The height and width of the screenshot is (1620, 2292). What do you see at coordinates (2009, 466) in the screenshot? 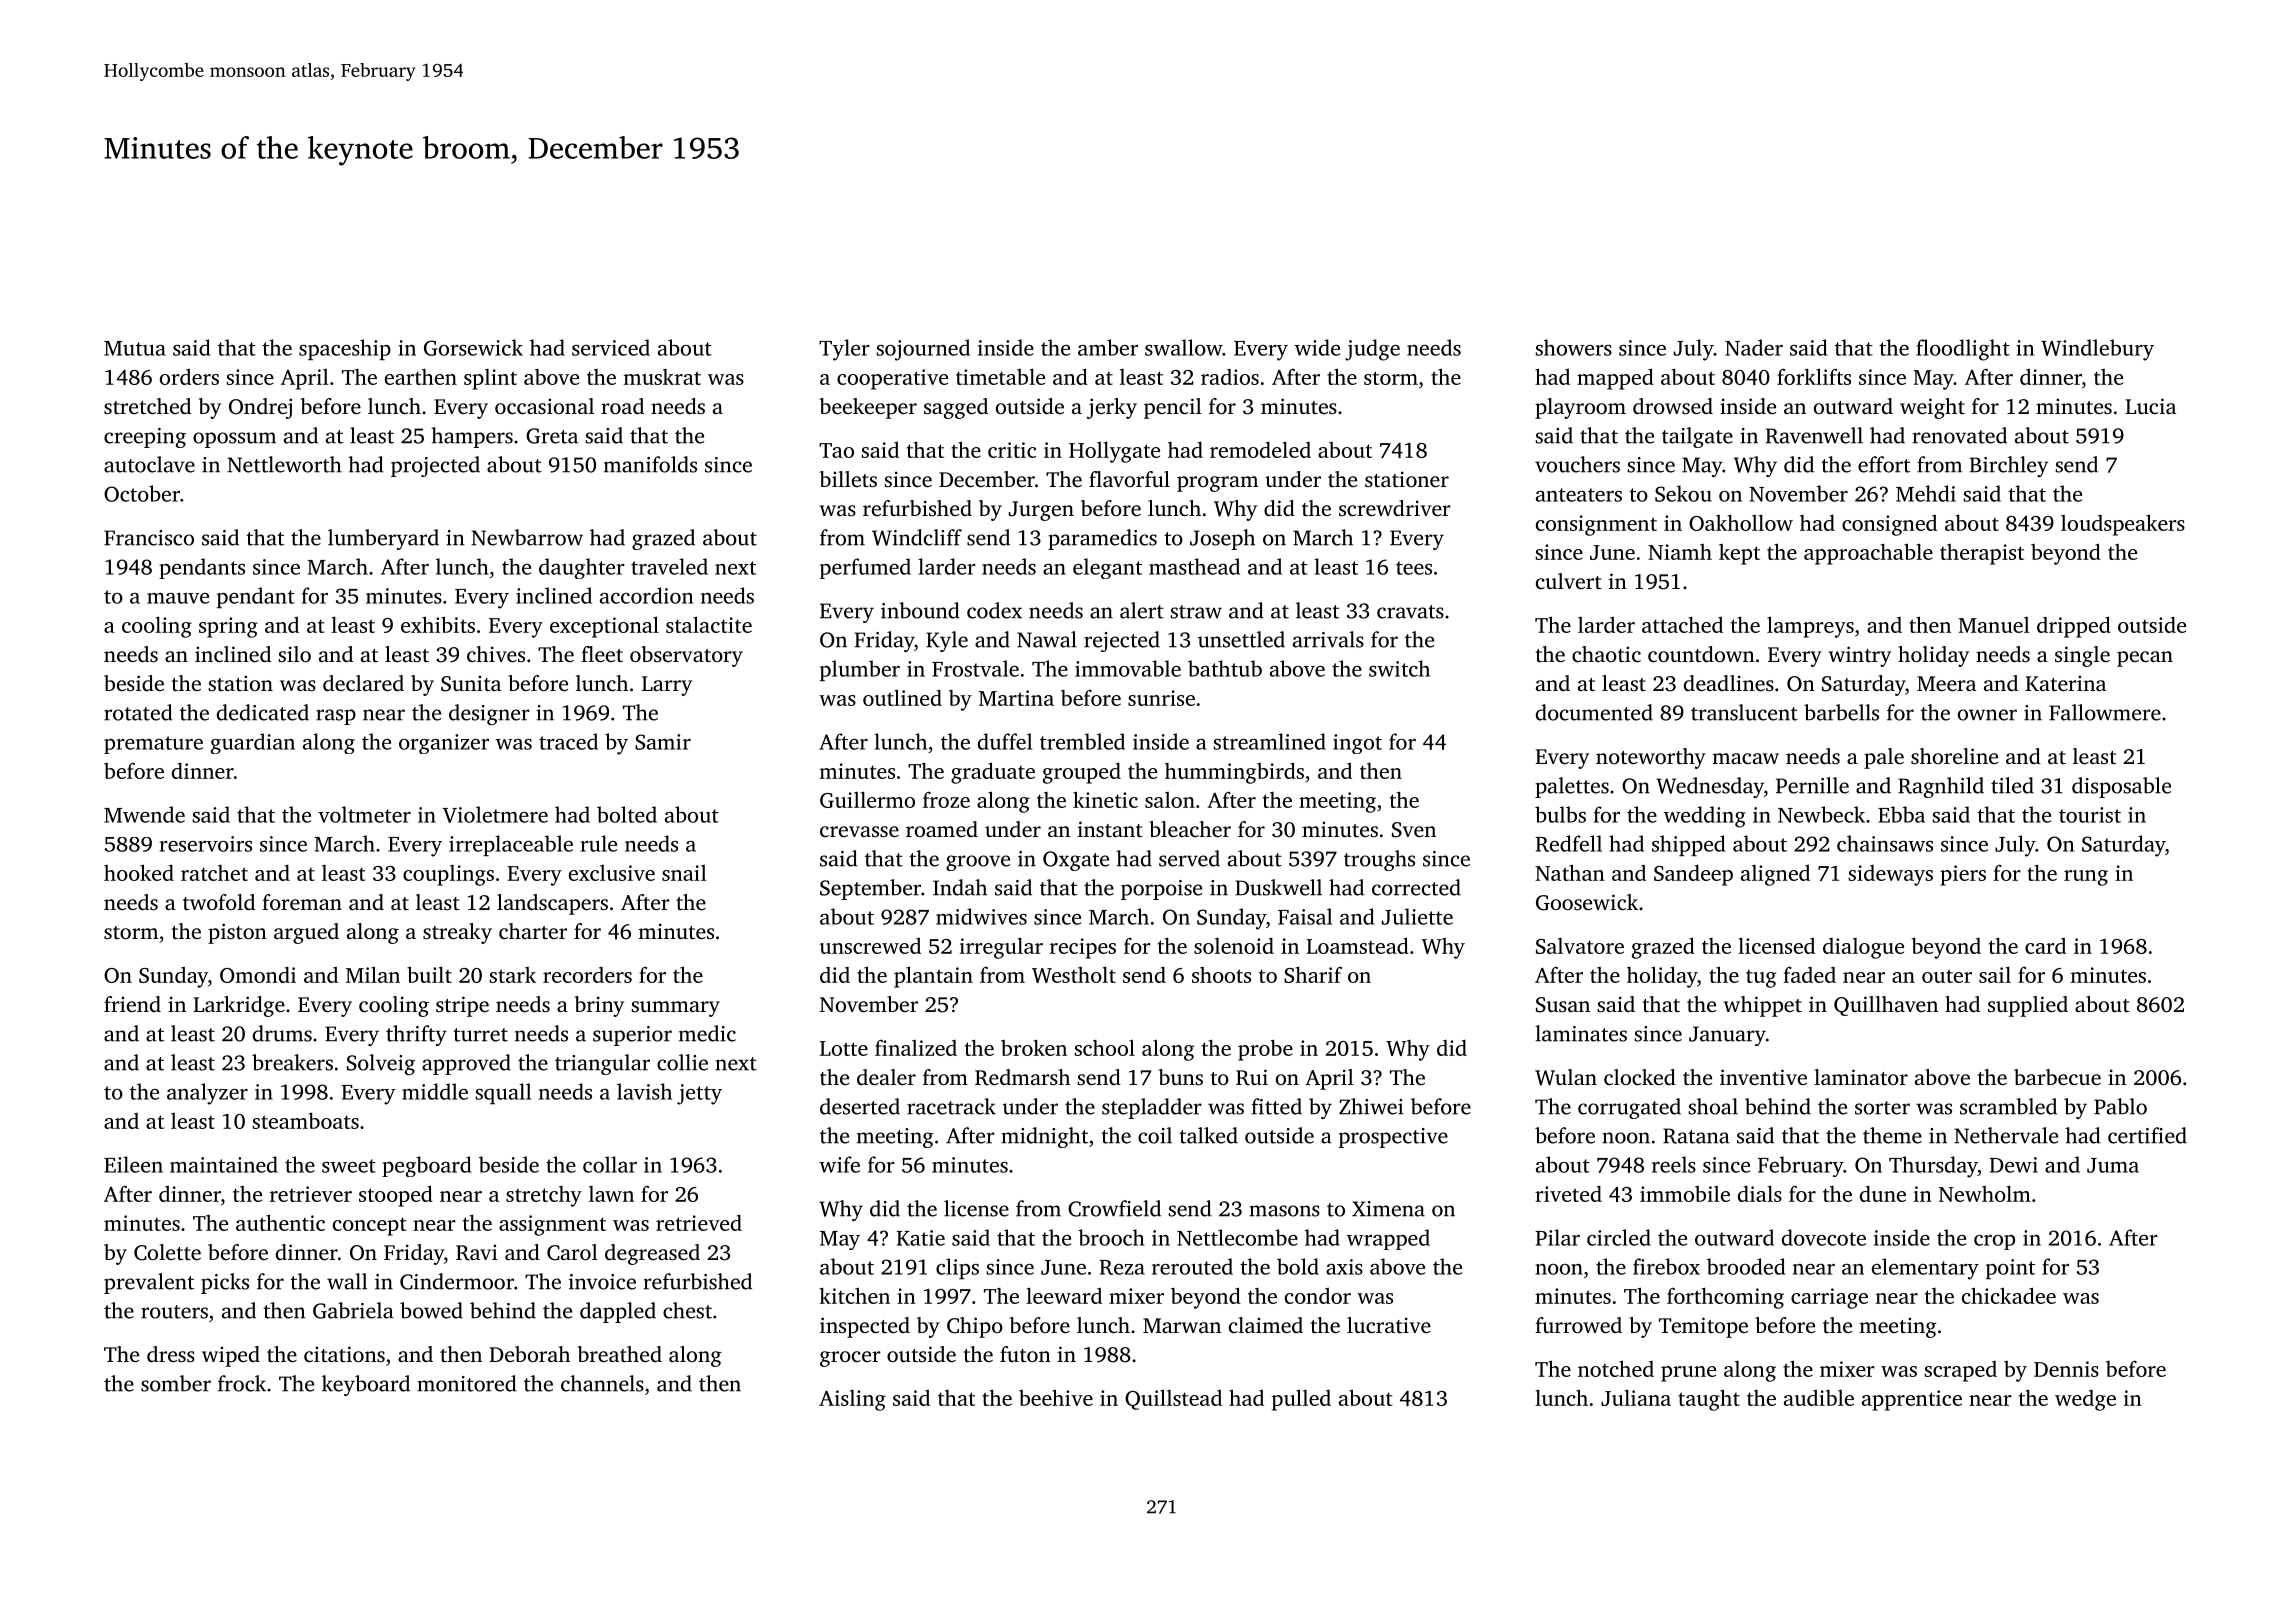
I see `Birchley` at bounding box center [2009, 466].
